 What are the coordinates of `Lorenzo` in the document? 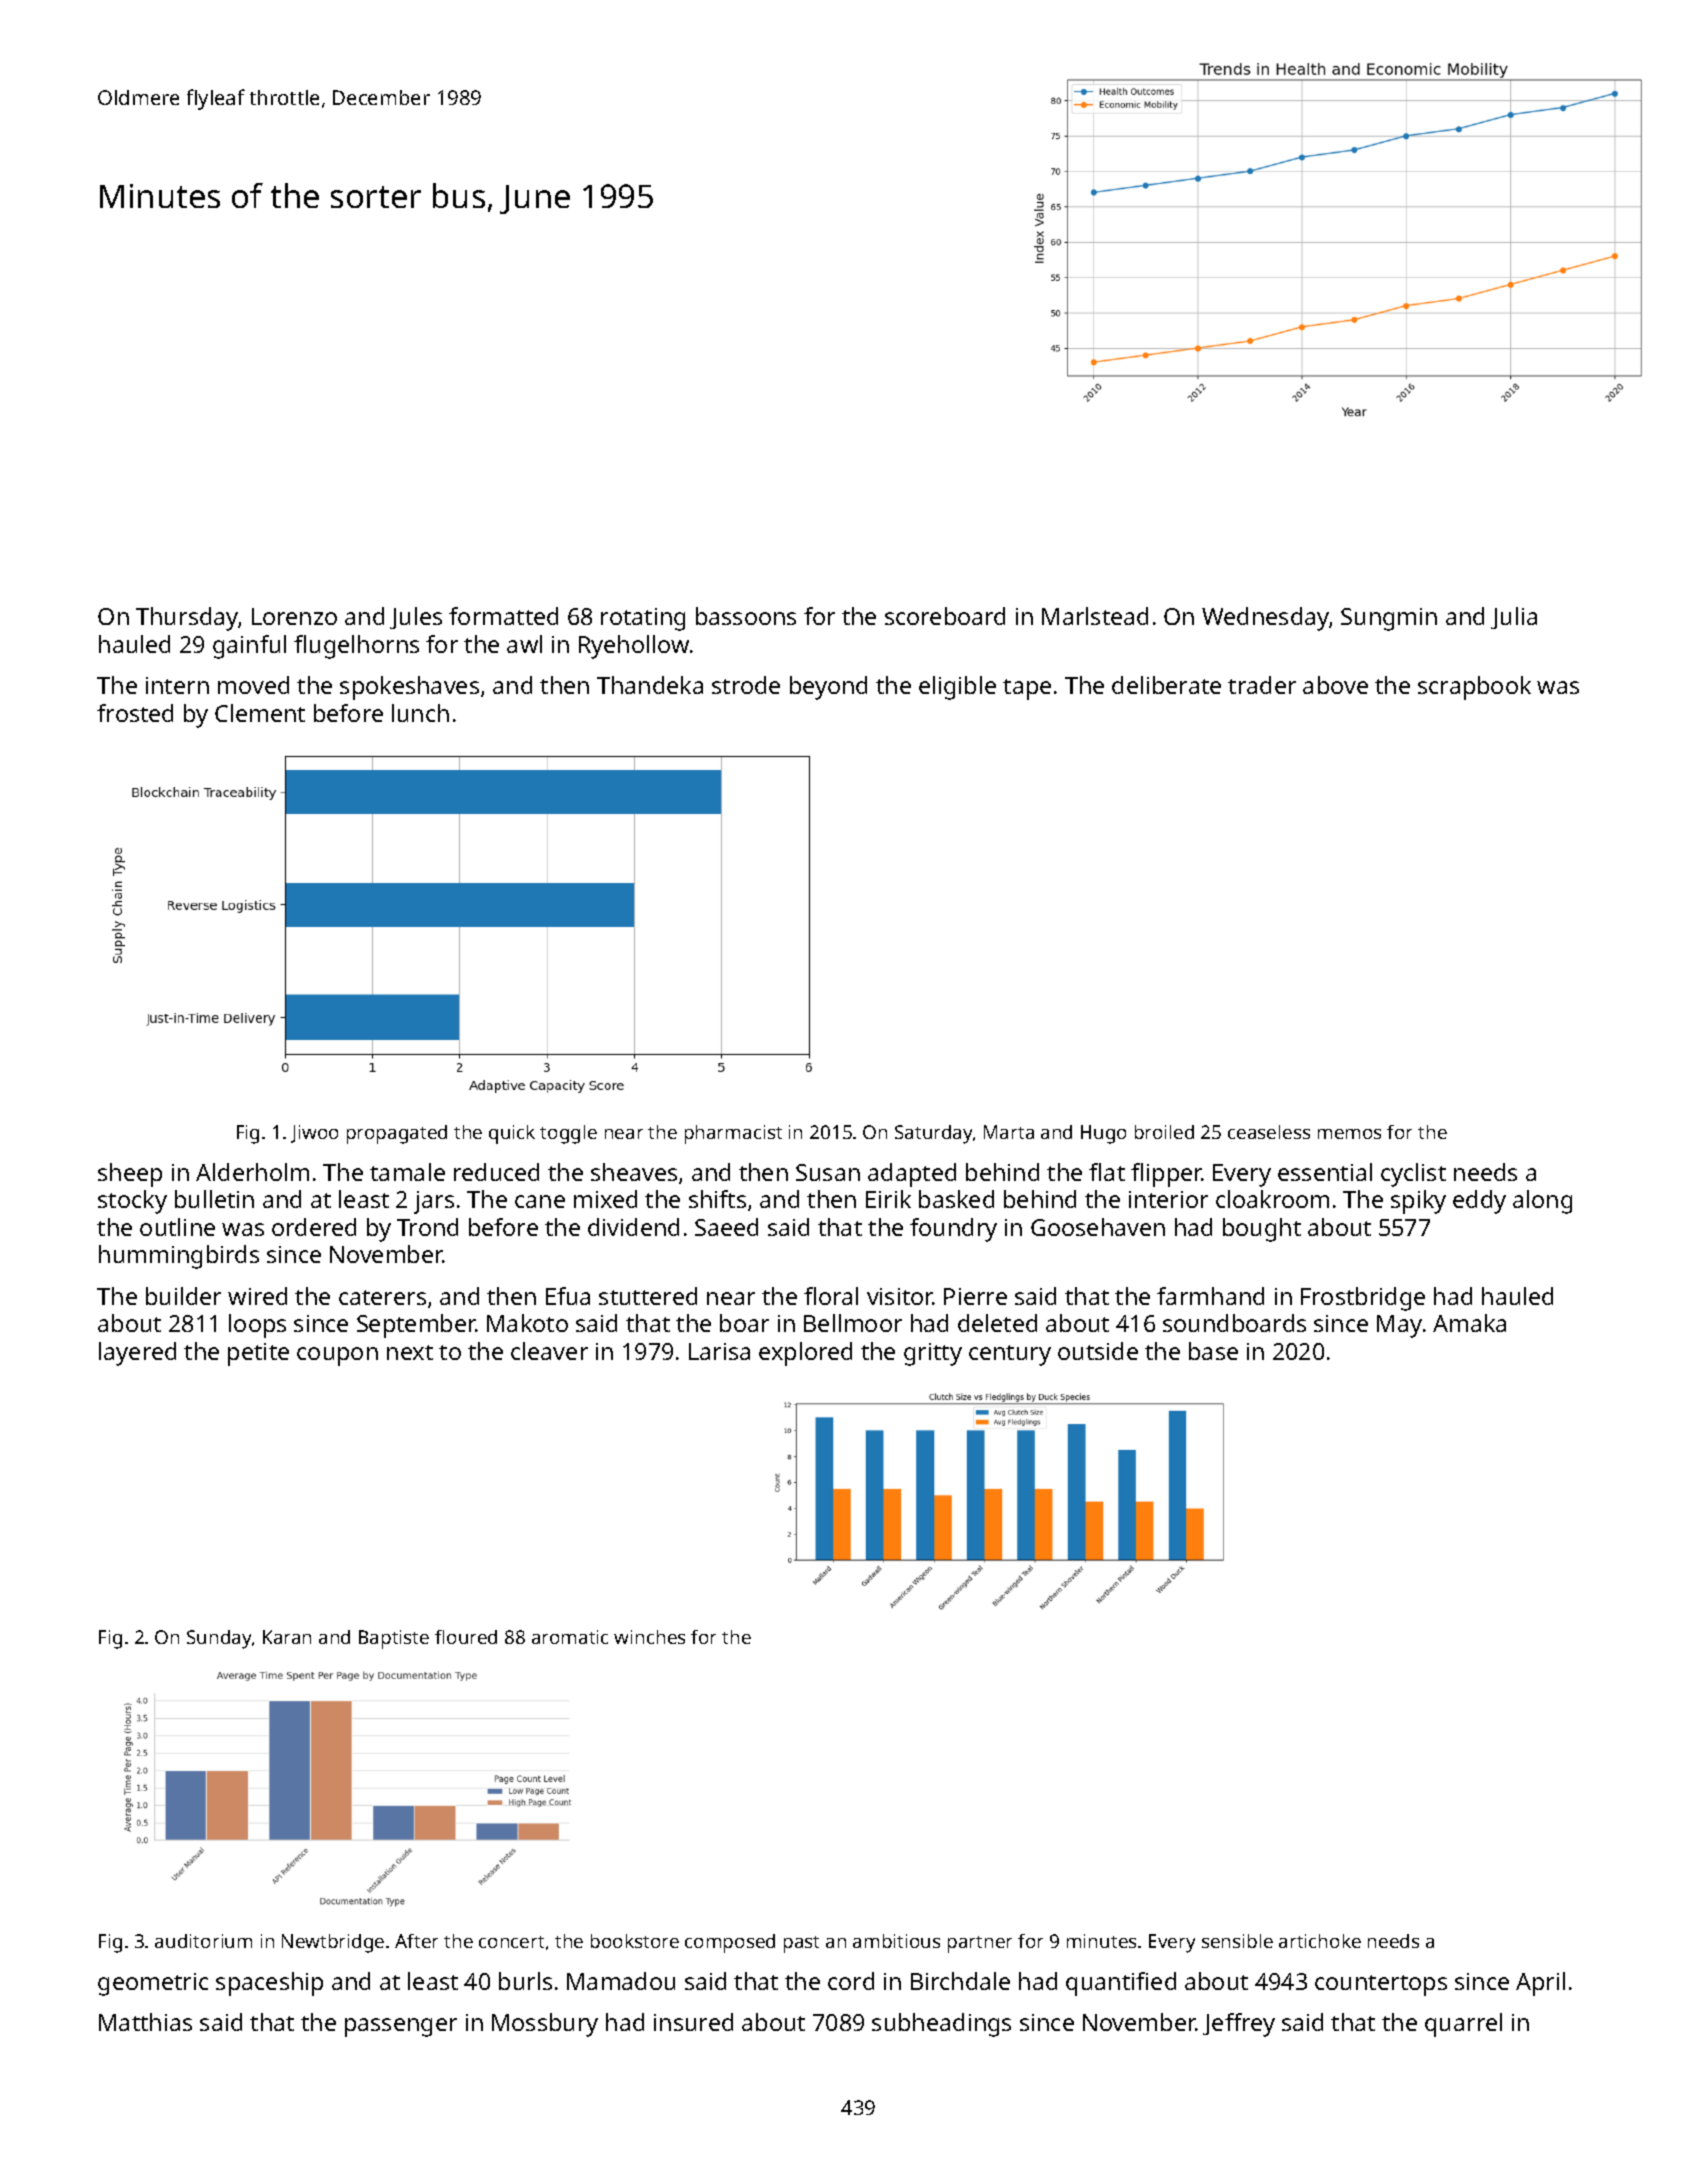 It's located at (294, 616).
